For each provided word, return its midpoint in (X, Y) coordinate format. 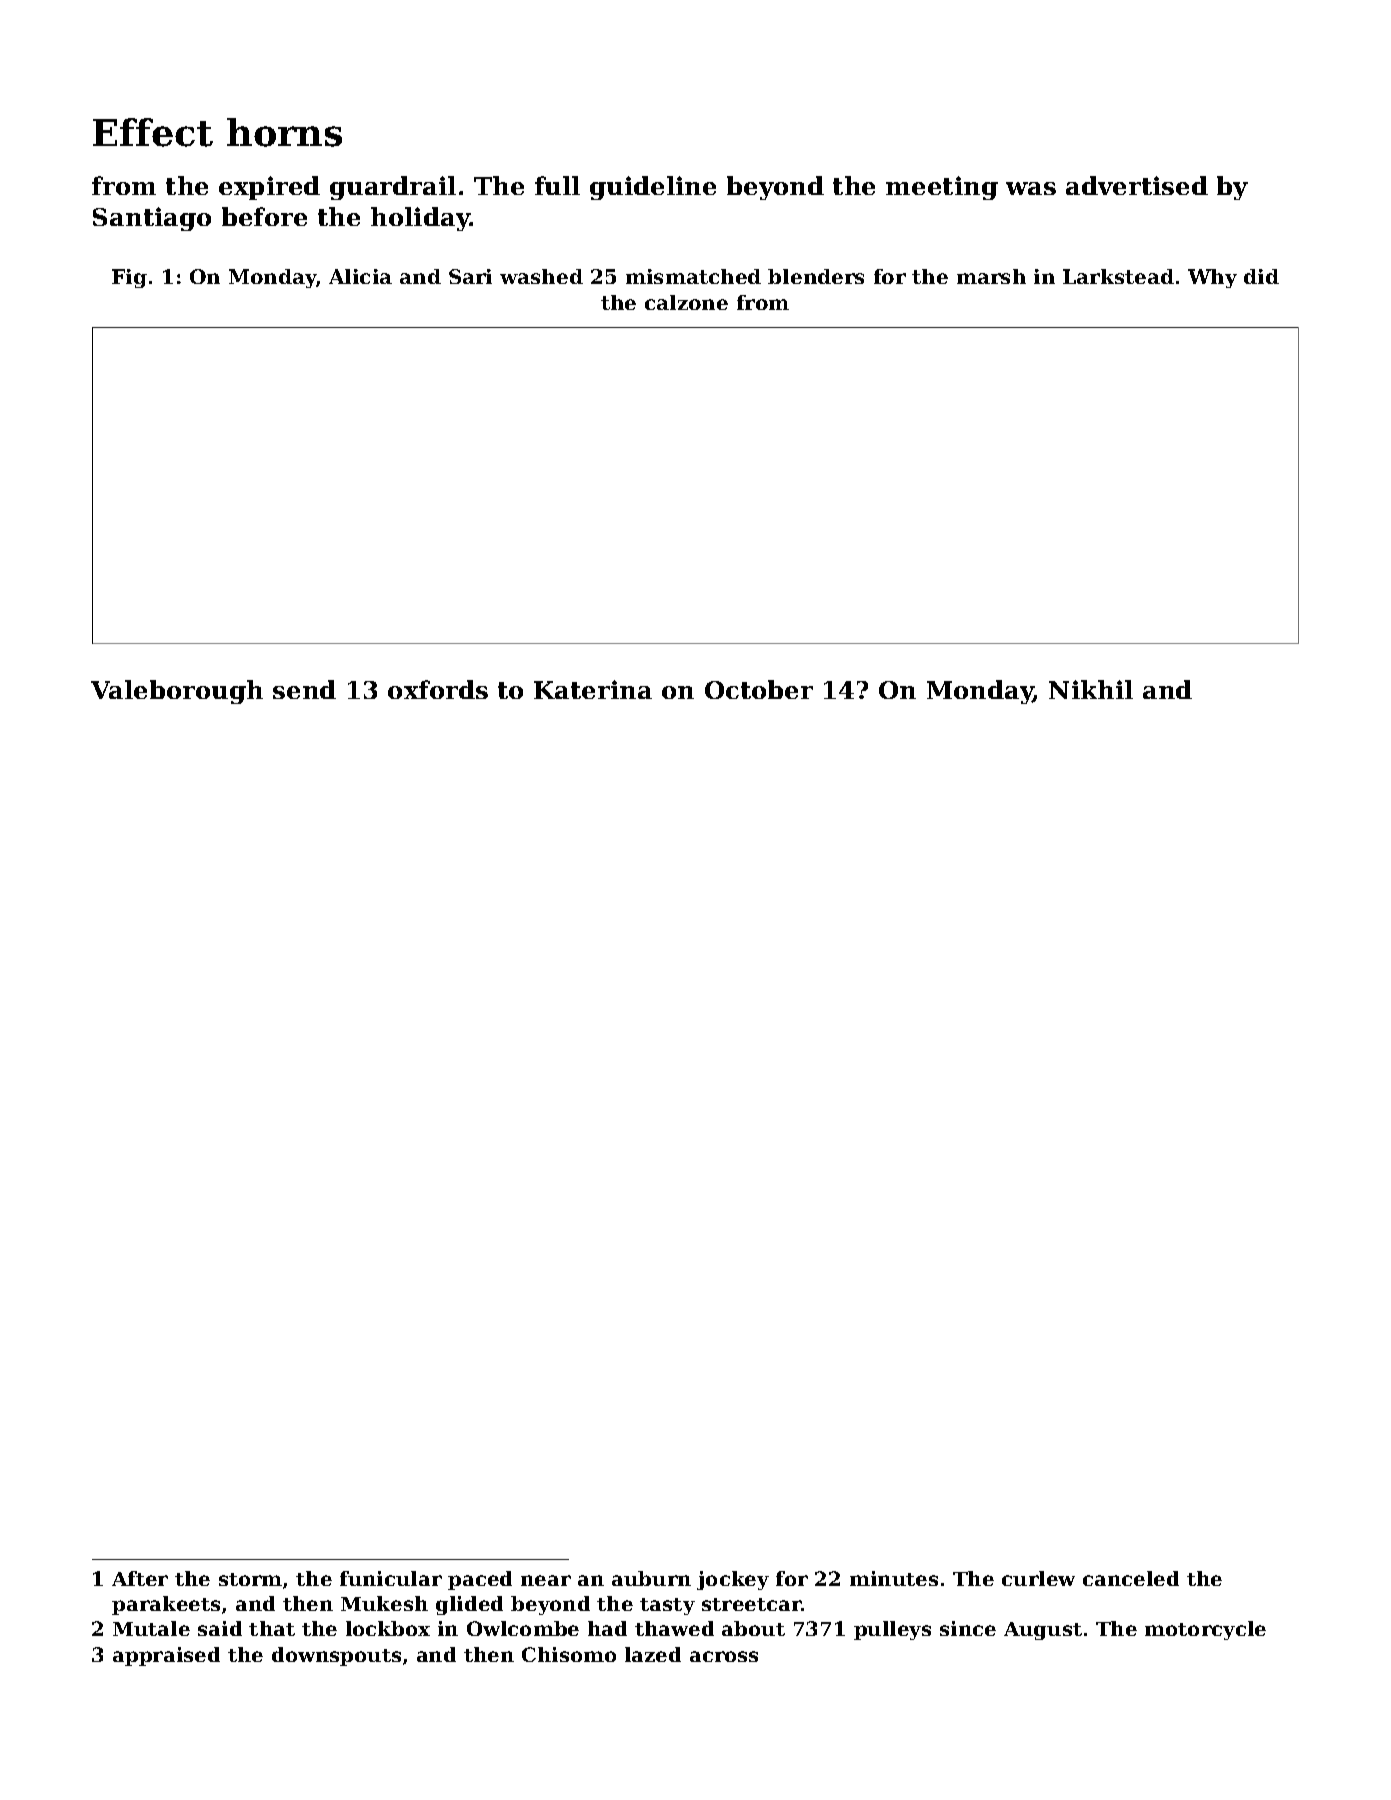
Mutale (151, 1628)
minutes (894, 1578)
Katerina (593, 689)
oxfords (438, 689)
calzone (686, 302)
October (759, 689)
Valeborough (177, 692)
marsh (991, 276)
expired (269, 188)
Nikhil (1091, 689)
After (140, 1578)
